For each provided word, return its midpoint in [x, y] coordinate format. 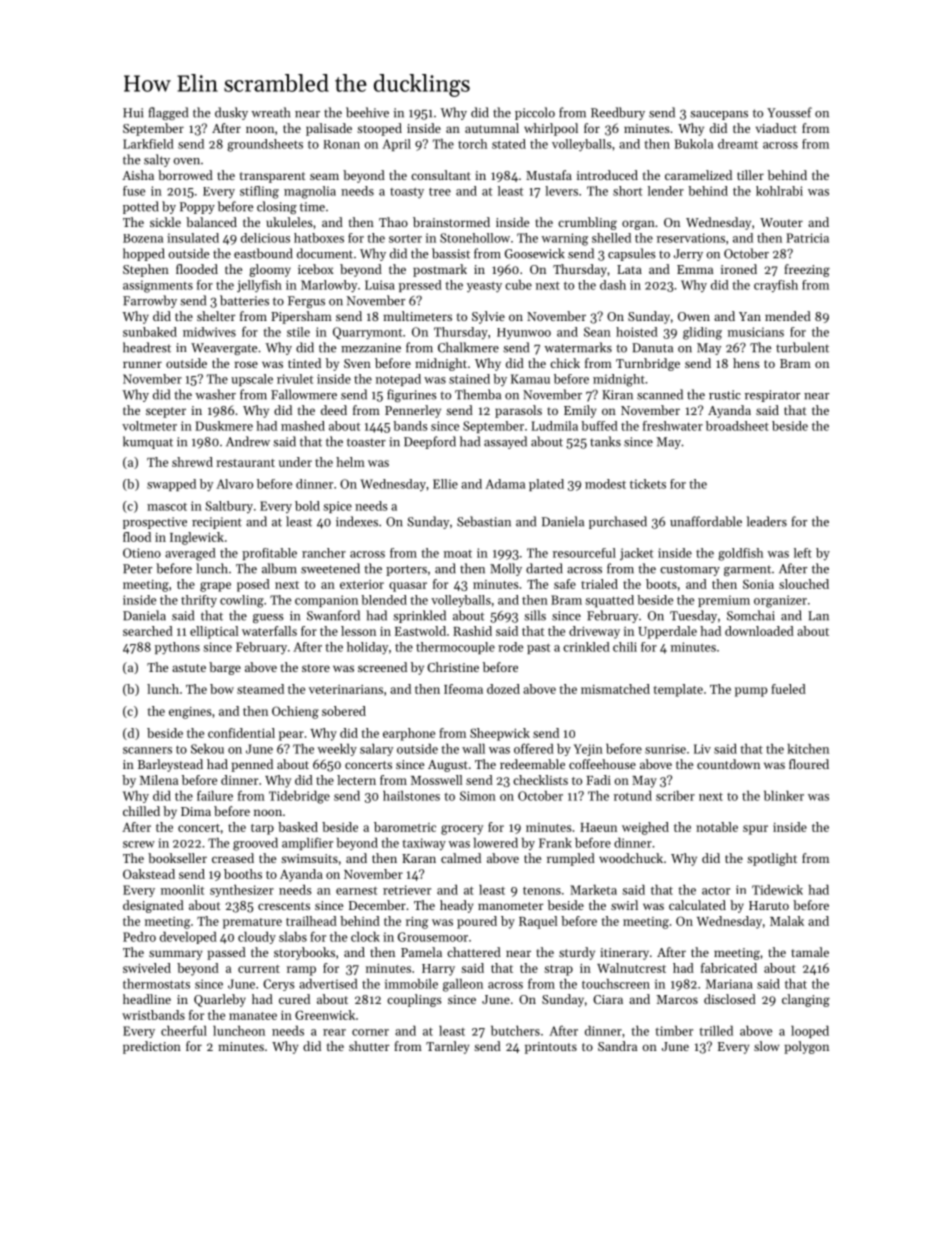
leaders [767, 521]
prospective [155, 523]
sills [535, 615]
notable [717, 827]
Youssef [789, 112]
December [377, 905]
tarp [262, 829]
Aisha [138, 175]
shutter [369, 1046]
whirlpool [551, 129]
